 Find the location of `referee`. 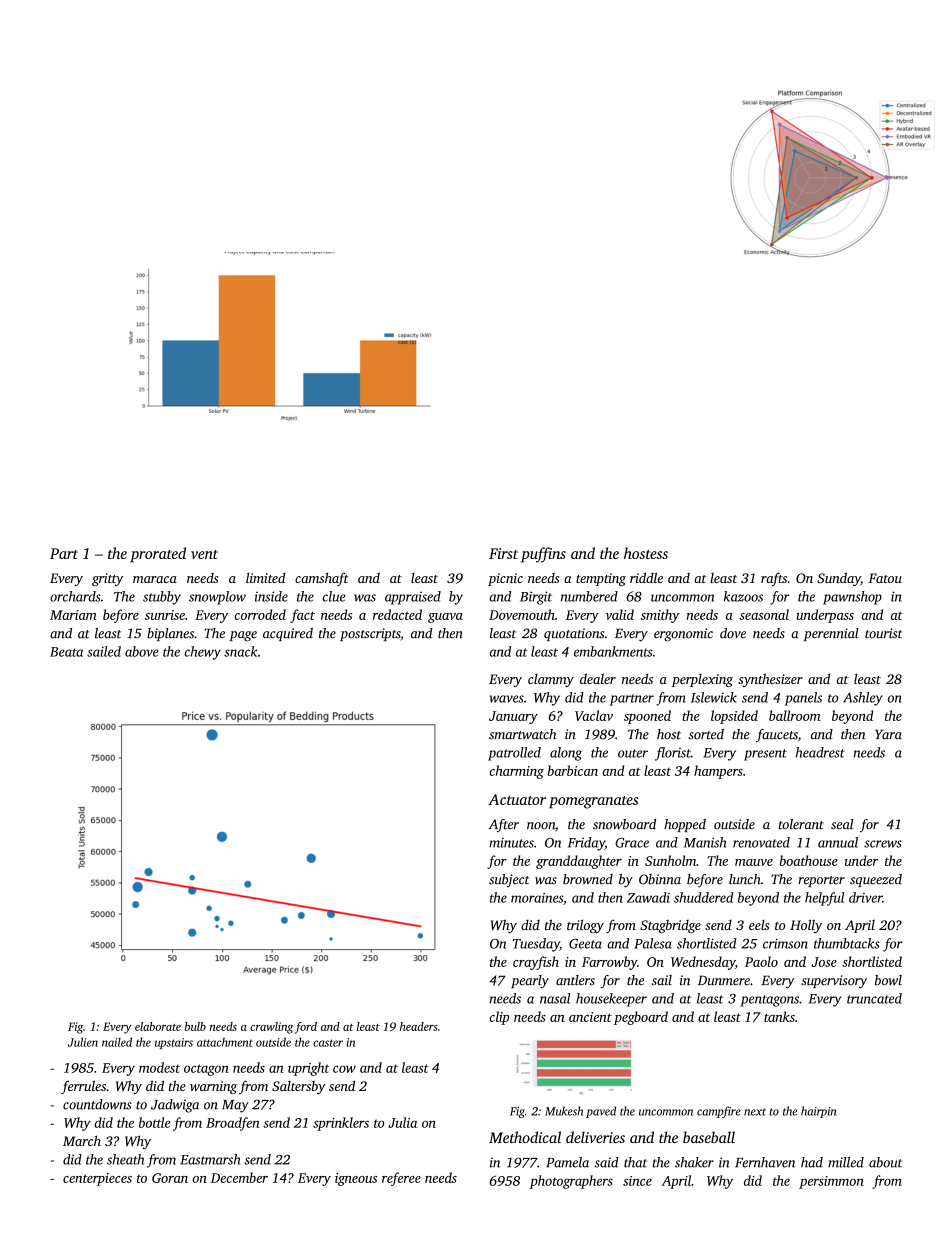

referee is located at coordinates (401, 1179).
